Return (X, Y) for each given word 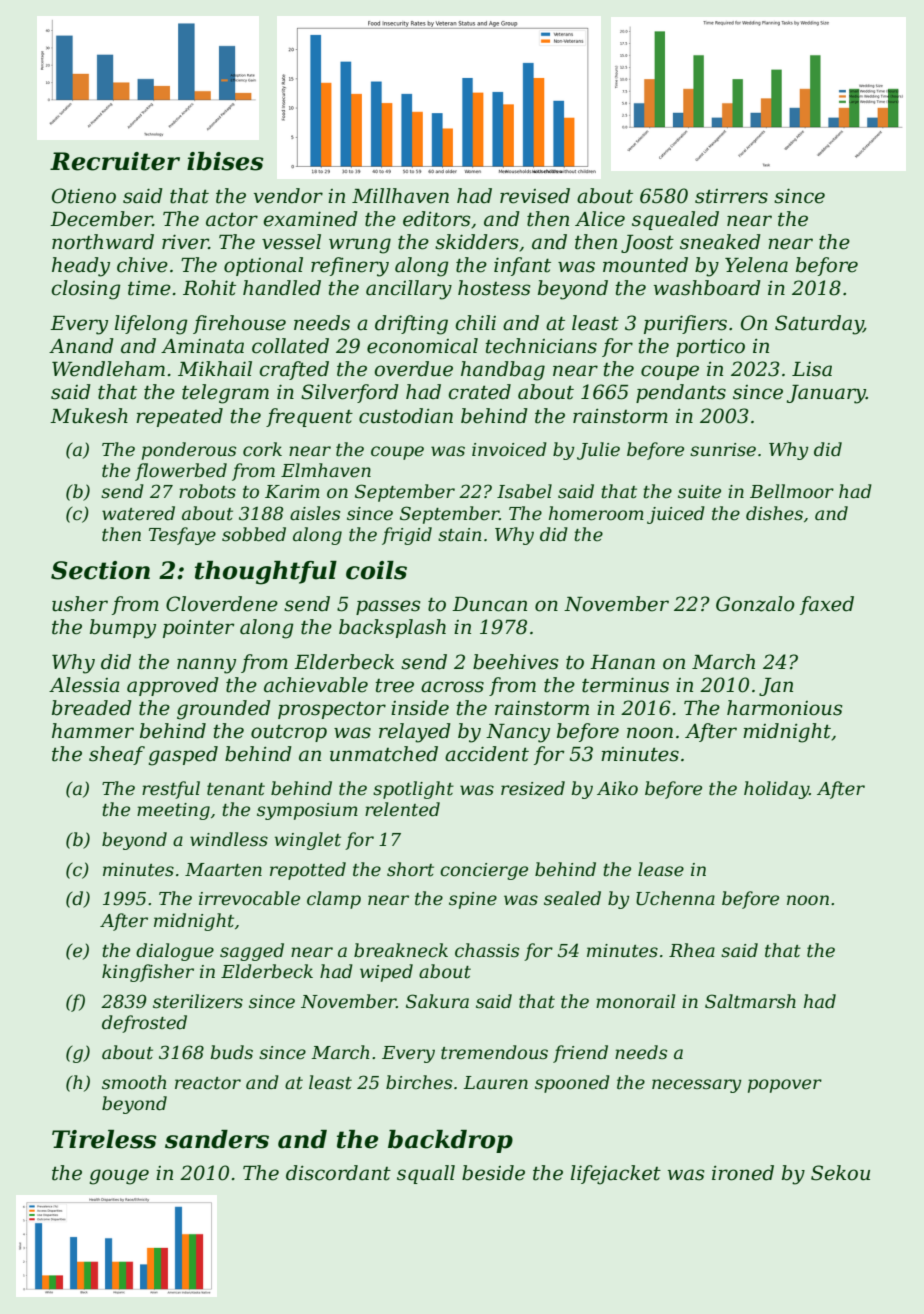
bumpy (123, 629)
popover (785, 1086)
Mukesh (89, 416)
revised (535, 196)
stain (460, 535)
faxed (827, 605)
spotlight (413, 790)
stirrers (731, 196)
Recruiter (115, 161)
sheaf (117, 755)
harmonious (784, 708)
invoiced (509, 449)
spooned (572, 1084)
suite (699, 492)
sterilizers (198, 1001)
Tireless (104, 1139)
